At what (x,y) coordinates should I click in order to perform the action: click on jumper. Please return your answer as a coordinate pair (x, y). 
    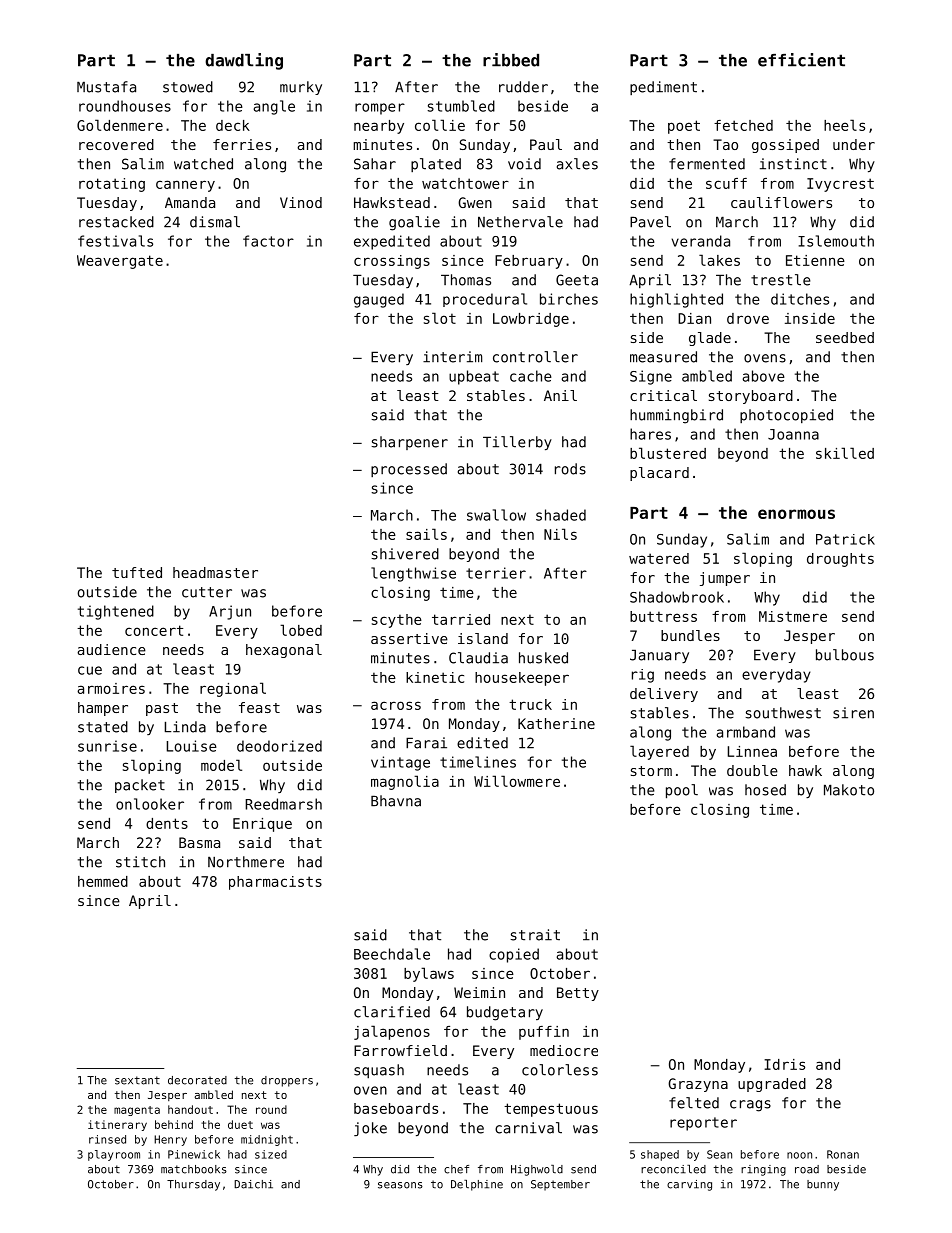
    Looking at the image, I should click on (725, 579).
